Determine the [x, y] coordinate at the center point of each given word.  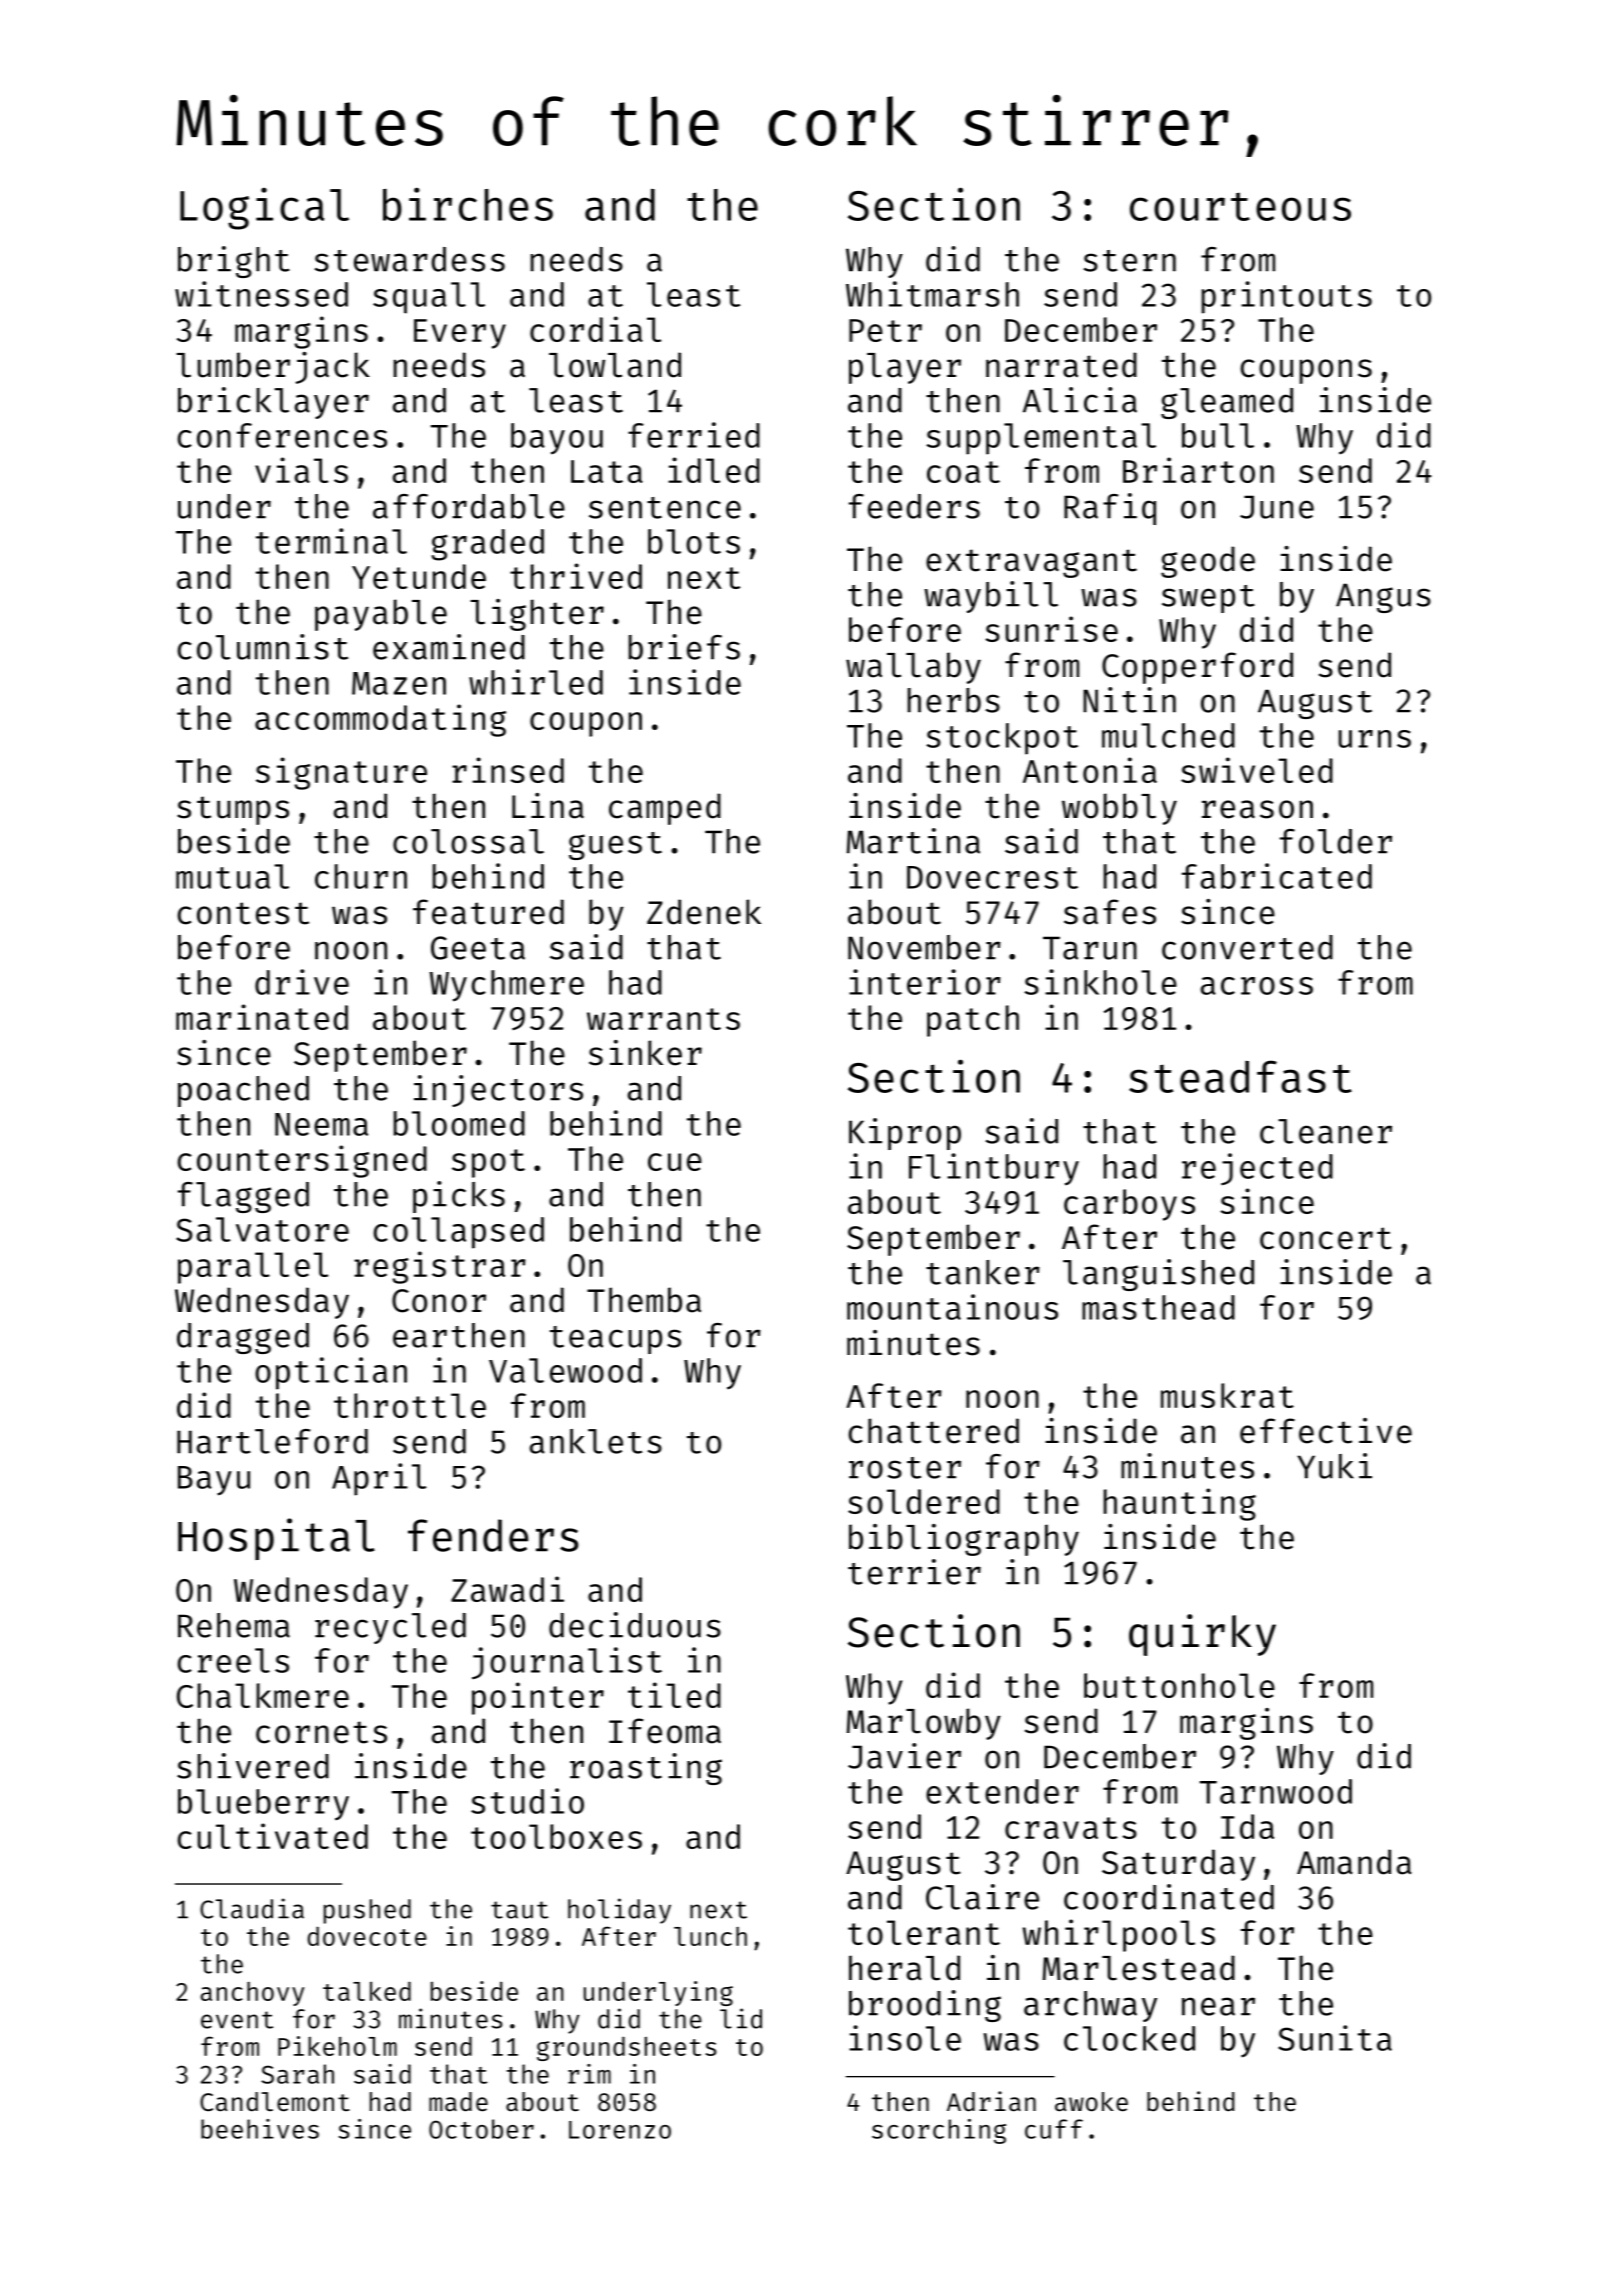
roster [905, 1468]
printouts [1287, 297]
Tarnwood [1276, 1791]
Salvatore [262, 1229]
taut [519, 1910]
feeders [914, 506]
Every [460, 334]
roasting [646, 1769]
